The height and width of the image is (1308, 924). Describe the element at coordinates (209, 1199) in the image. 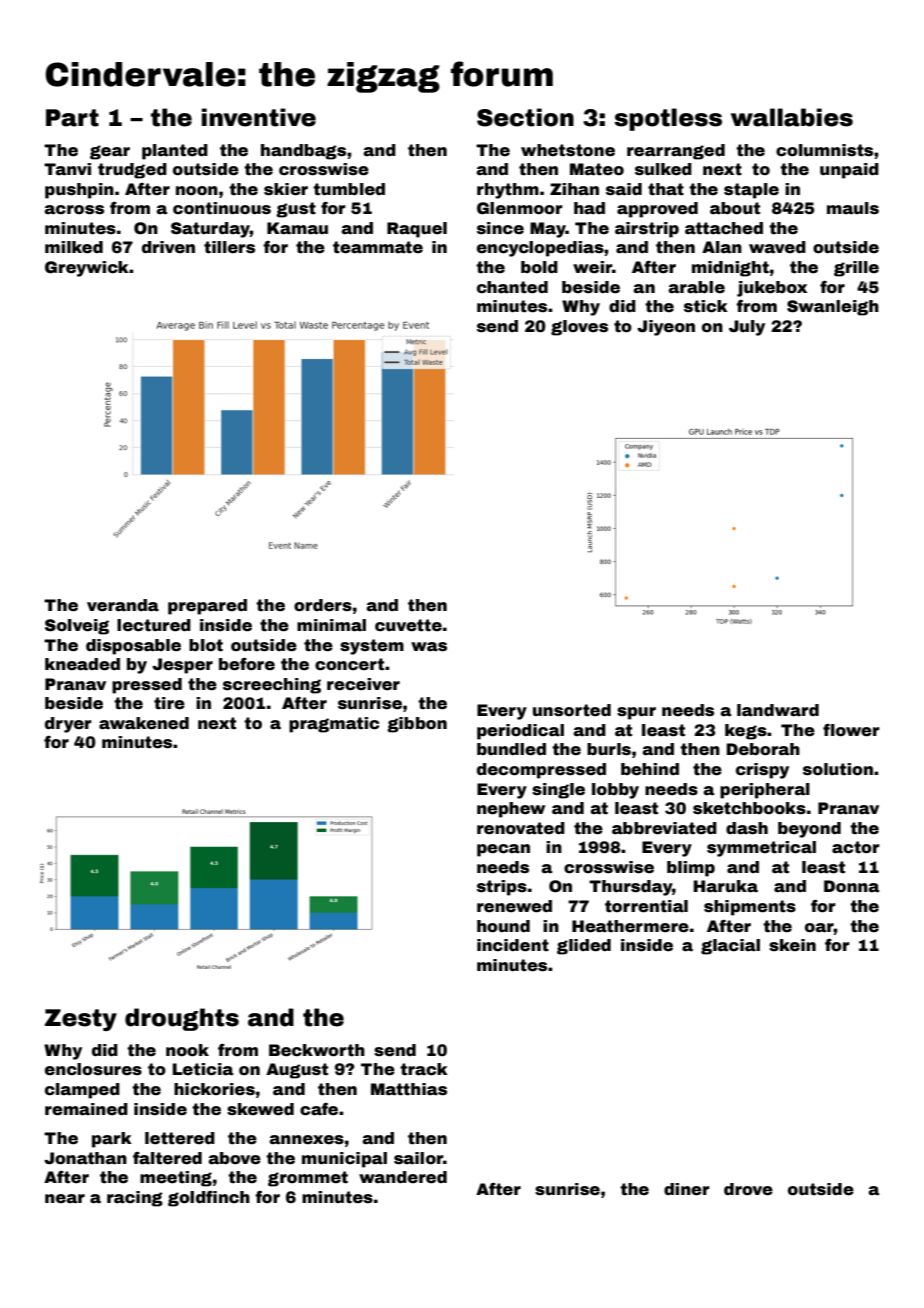

I see `goldfinch` at that location.
